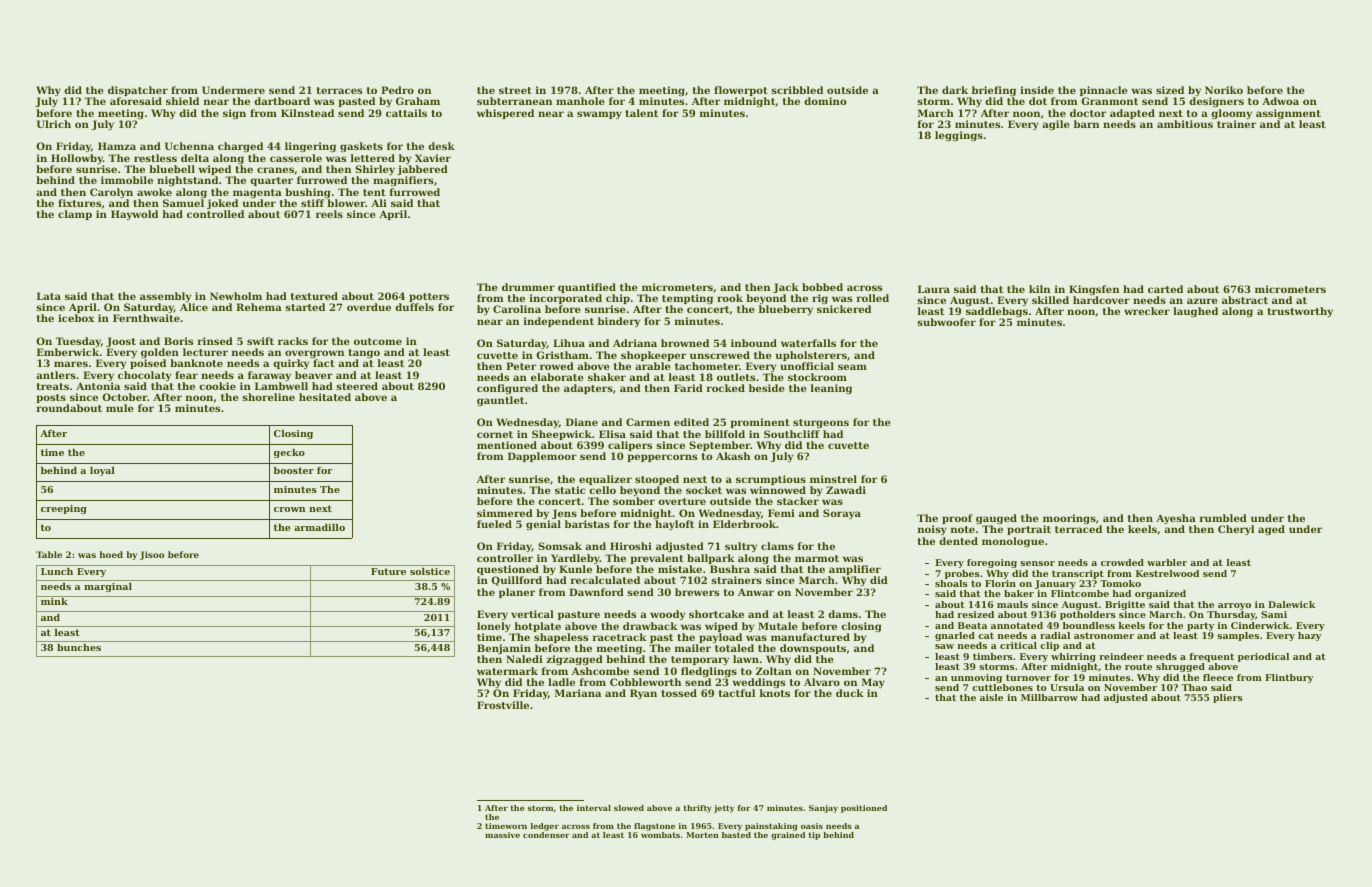 This page has height=887, width=1372. I want to click on Southcliff, so click(792, 434).
